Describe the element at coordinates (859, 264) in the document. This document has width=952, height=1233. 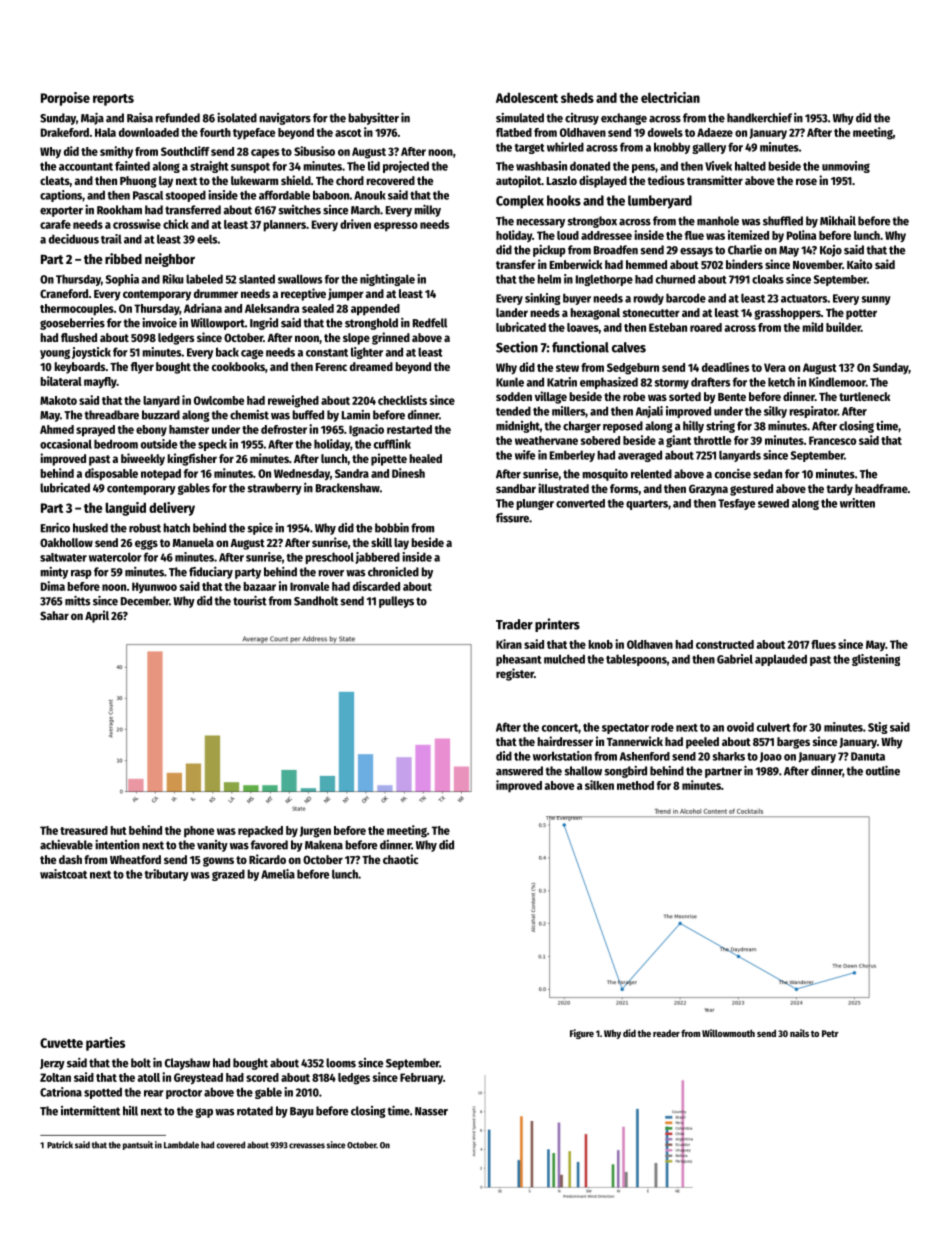
I see `Kaito` at that location.
